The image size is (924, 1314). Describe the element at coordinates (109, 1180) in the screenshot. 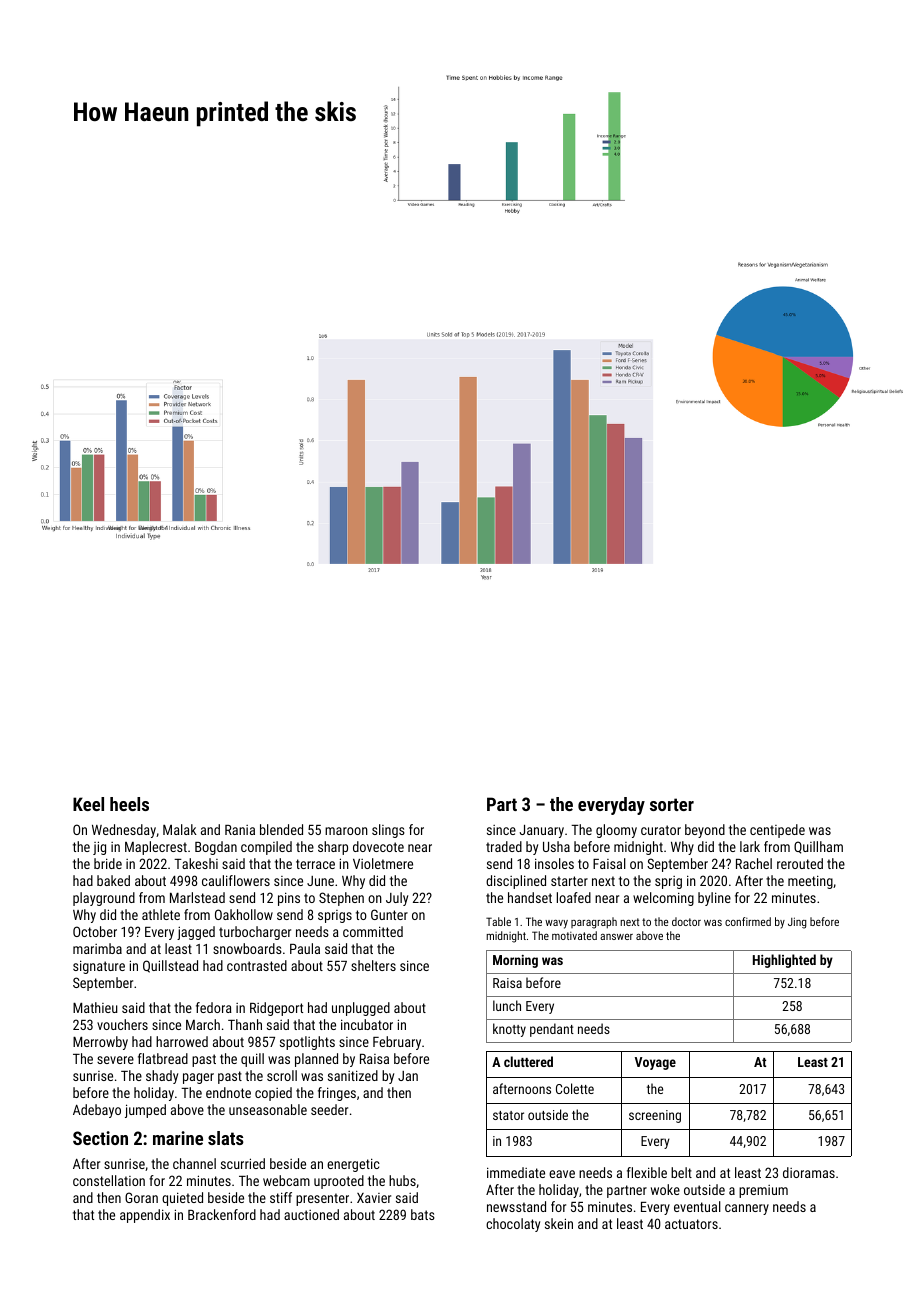

I see `constellation` at that location.
